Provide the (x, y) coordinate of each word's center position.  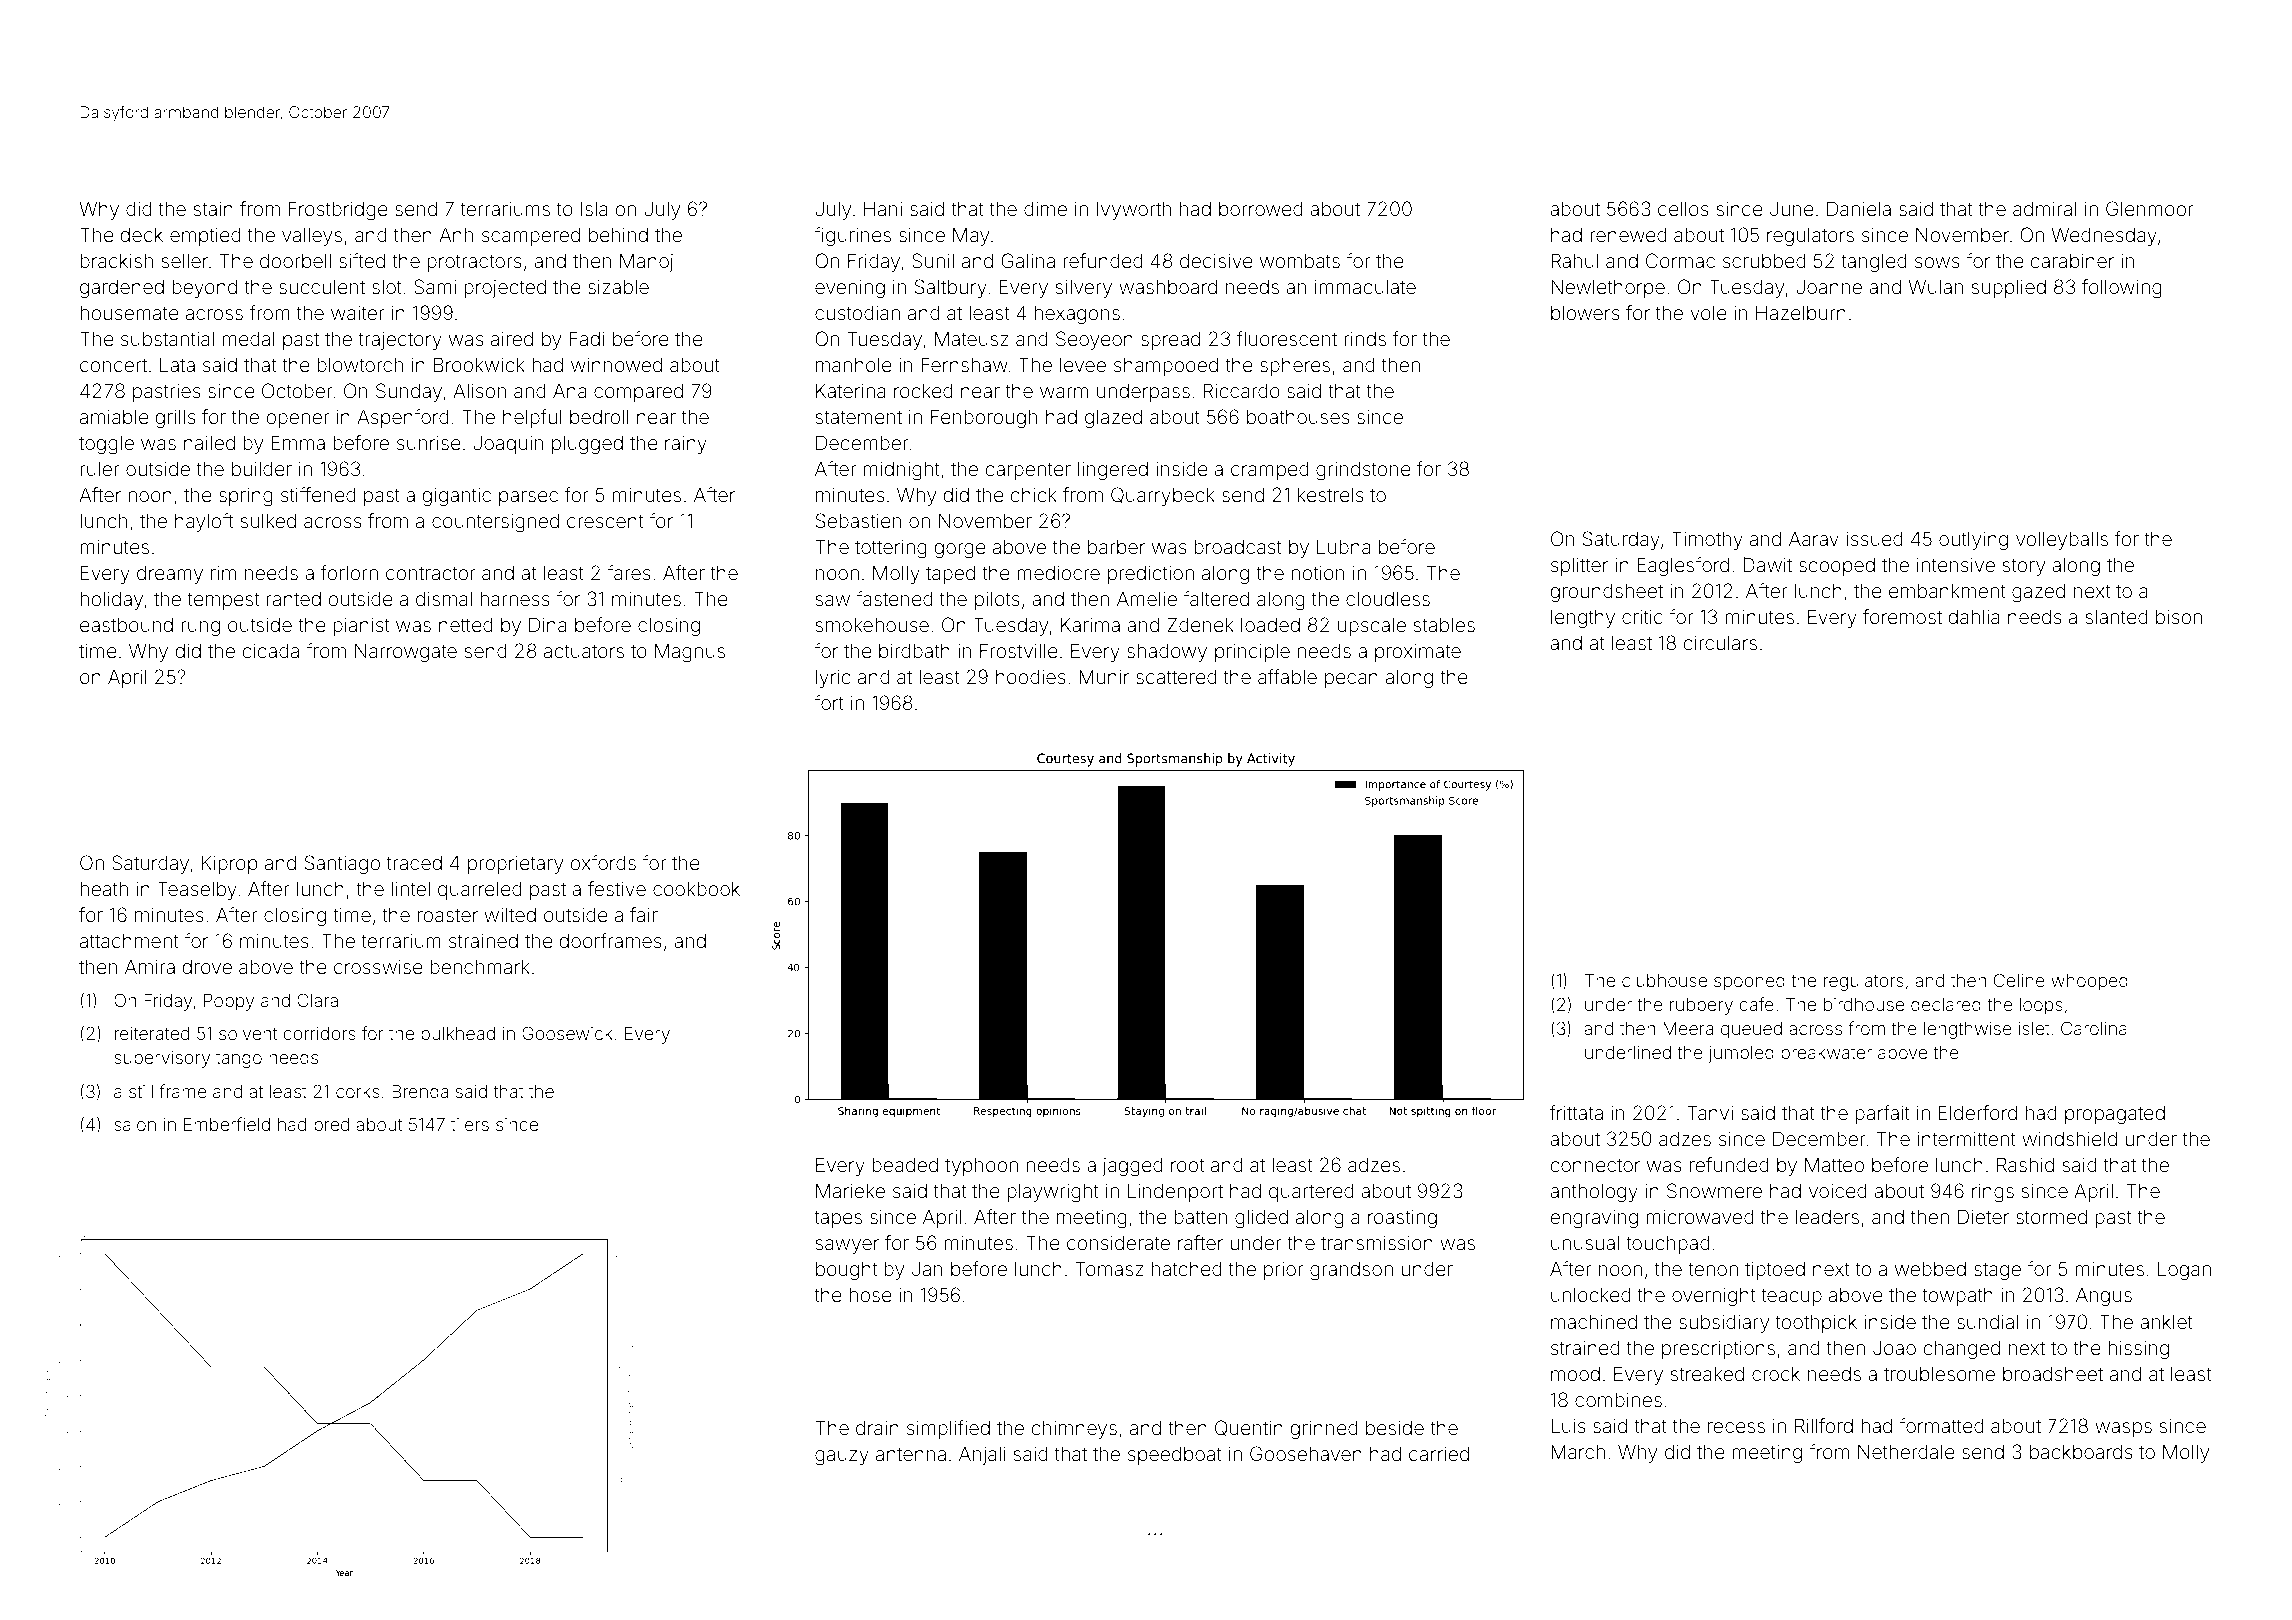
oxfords (603, 862)
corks (358, 1091)
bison (2179, 616)
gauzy (842, 1458)
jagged (1132, 1167)
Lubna (1344, 547)
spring (246, 497)
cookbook (696, 889)
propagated (2115, 1115)
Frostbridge (338, 211)
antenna (911, 1454)
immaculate (1365, 287)
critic (1642, 617)
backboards (2081, 1451)
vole (1708, 313)
